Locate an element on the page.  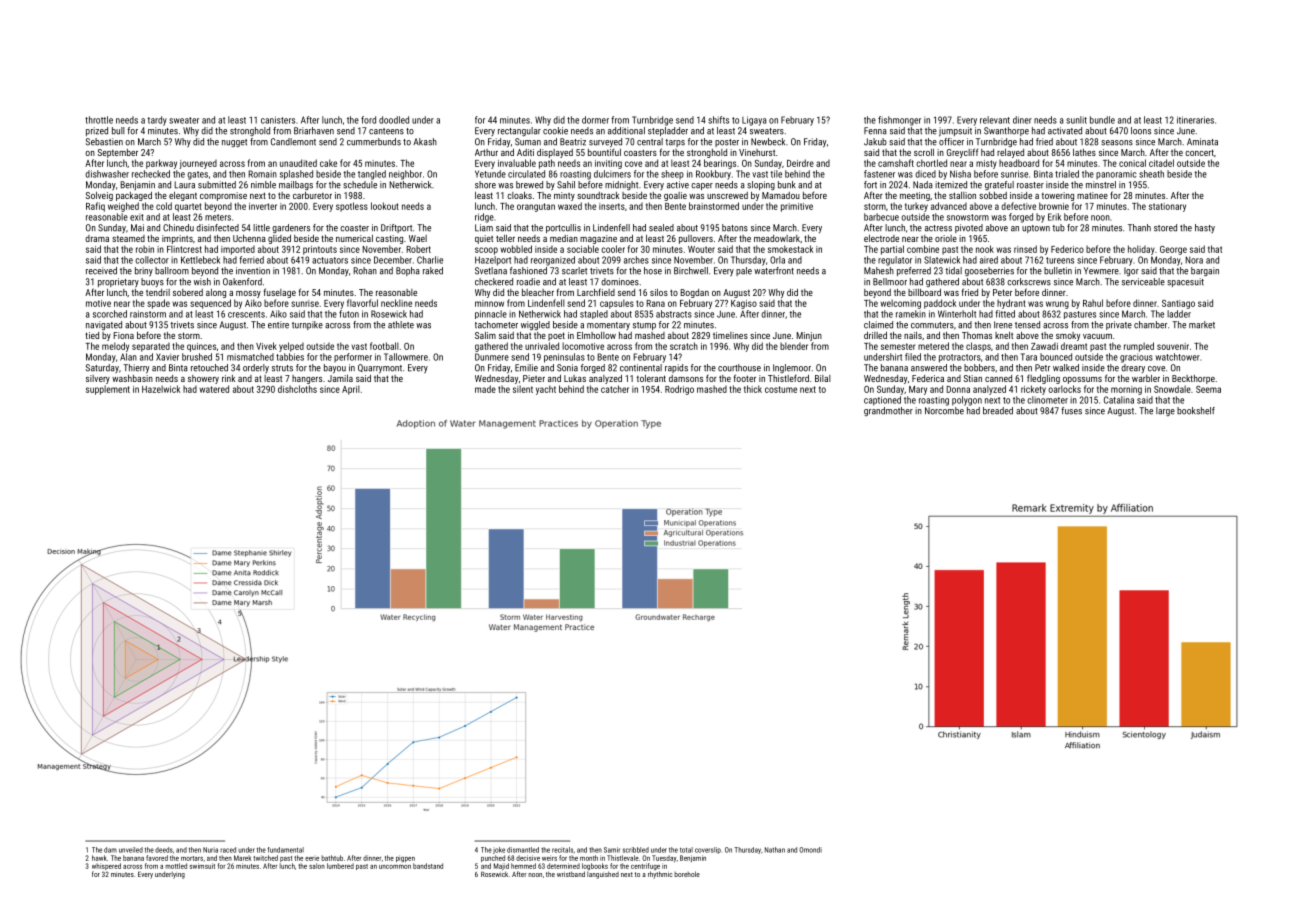
breaded is located at coordinates (998, 411).
